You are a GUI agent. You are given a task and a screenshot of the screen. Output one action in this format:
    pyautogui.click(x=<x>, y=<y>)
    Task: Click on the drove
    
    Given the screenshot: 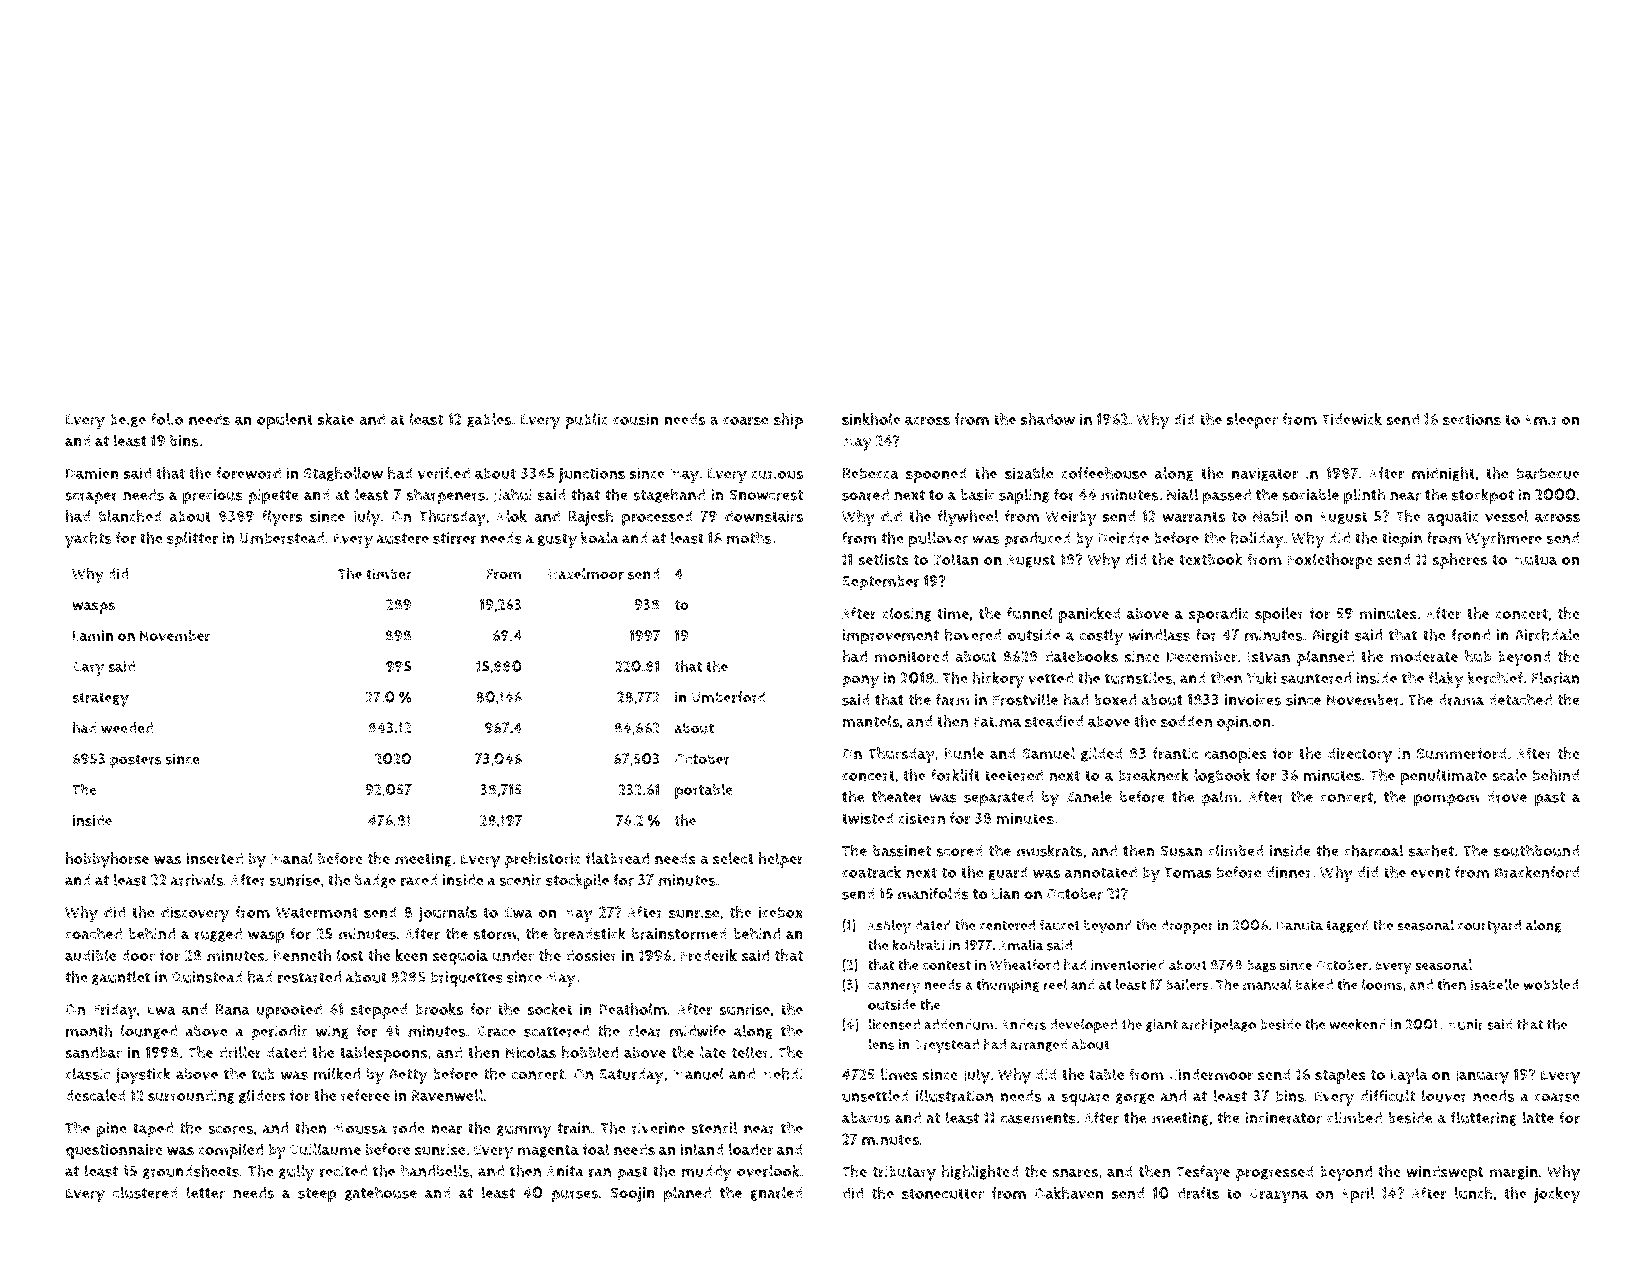 What is the action you would take?
    pyautogui.click(x=1506, y=797)
